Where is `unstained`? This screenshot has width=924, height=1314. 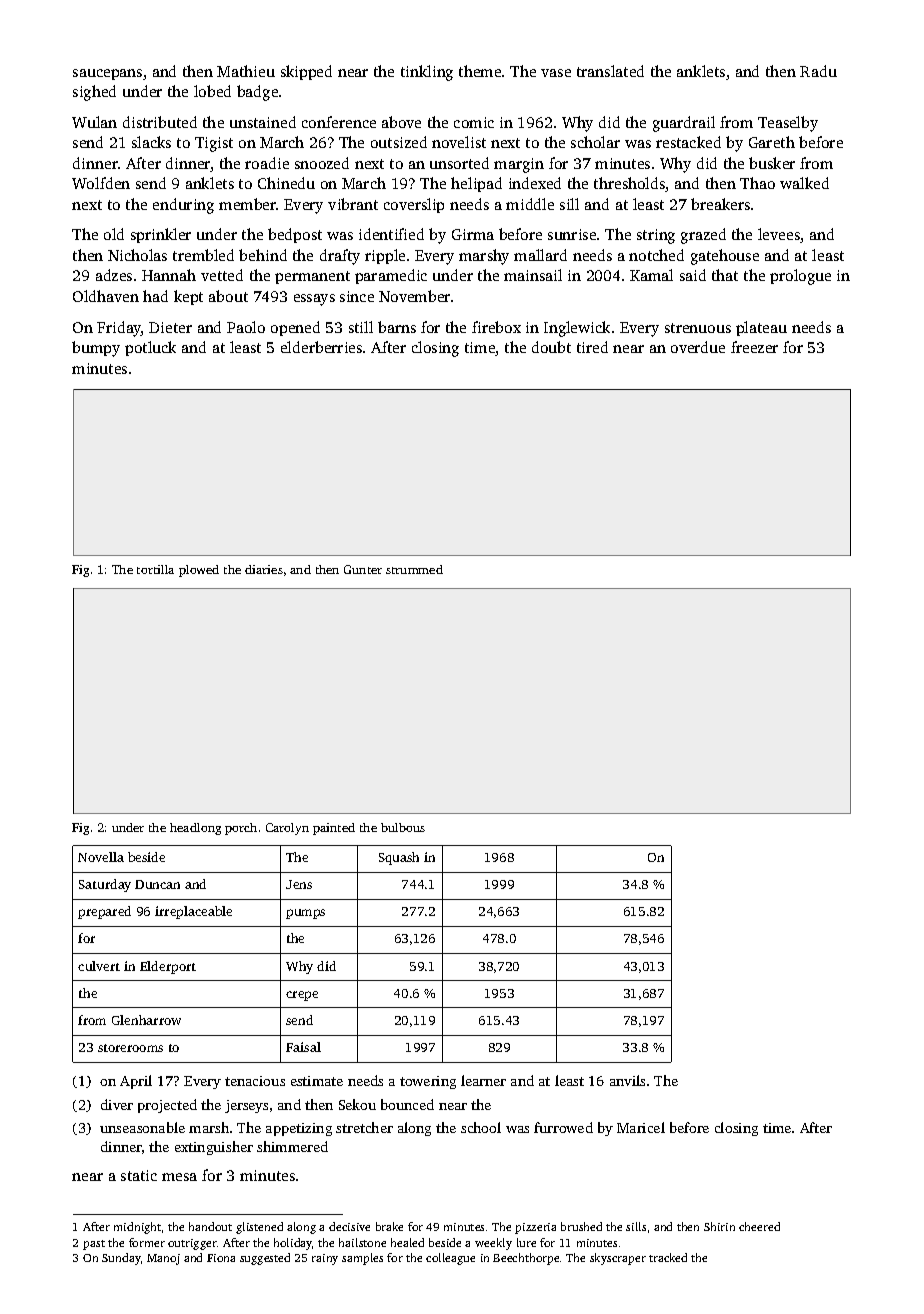 unstained is located at coordinates (263, 122).
